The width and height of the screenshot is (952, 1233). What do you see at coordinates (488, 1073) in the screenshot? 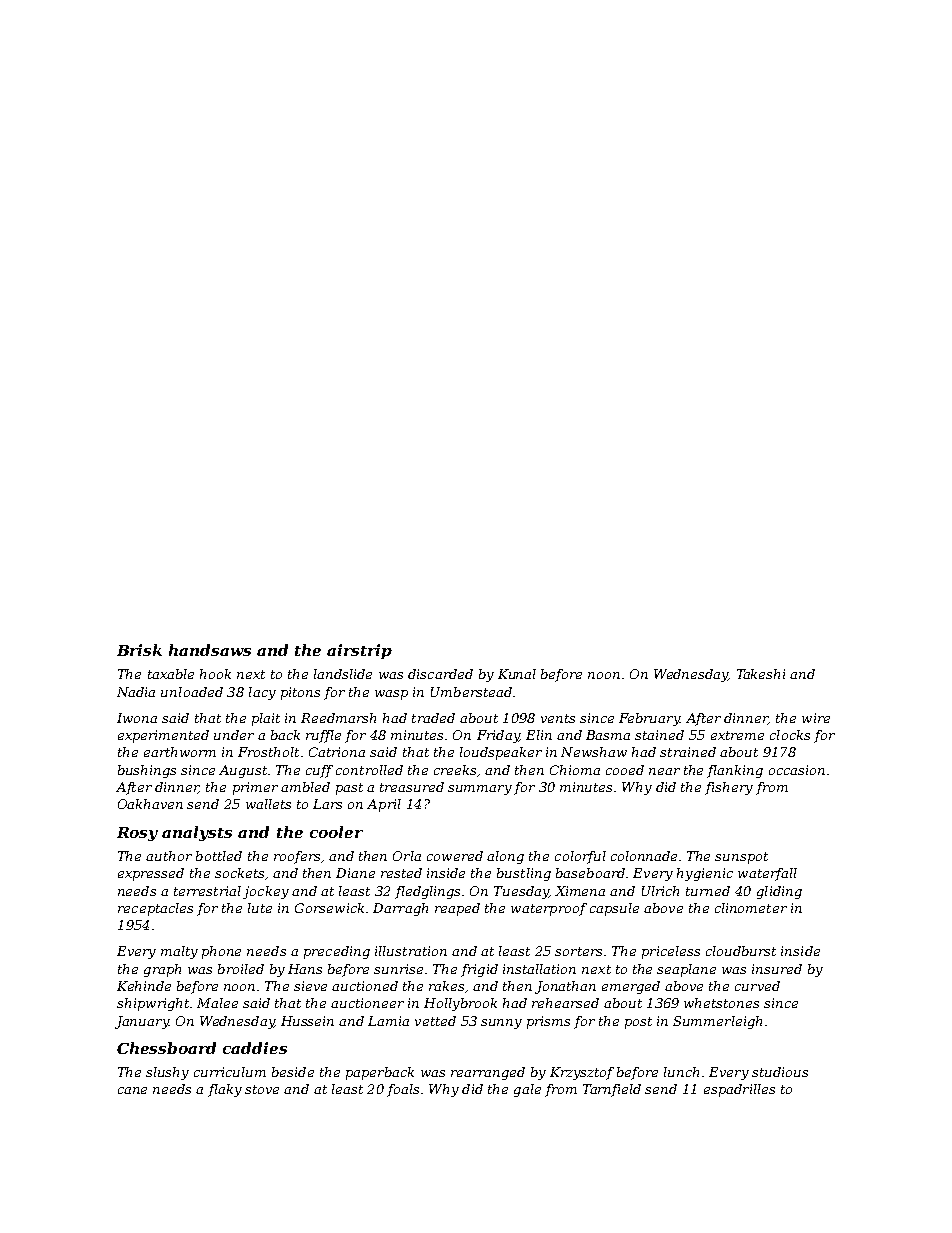
I see `rearranged` at bounding box center [488, 1073].
